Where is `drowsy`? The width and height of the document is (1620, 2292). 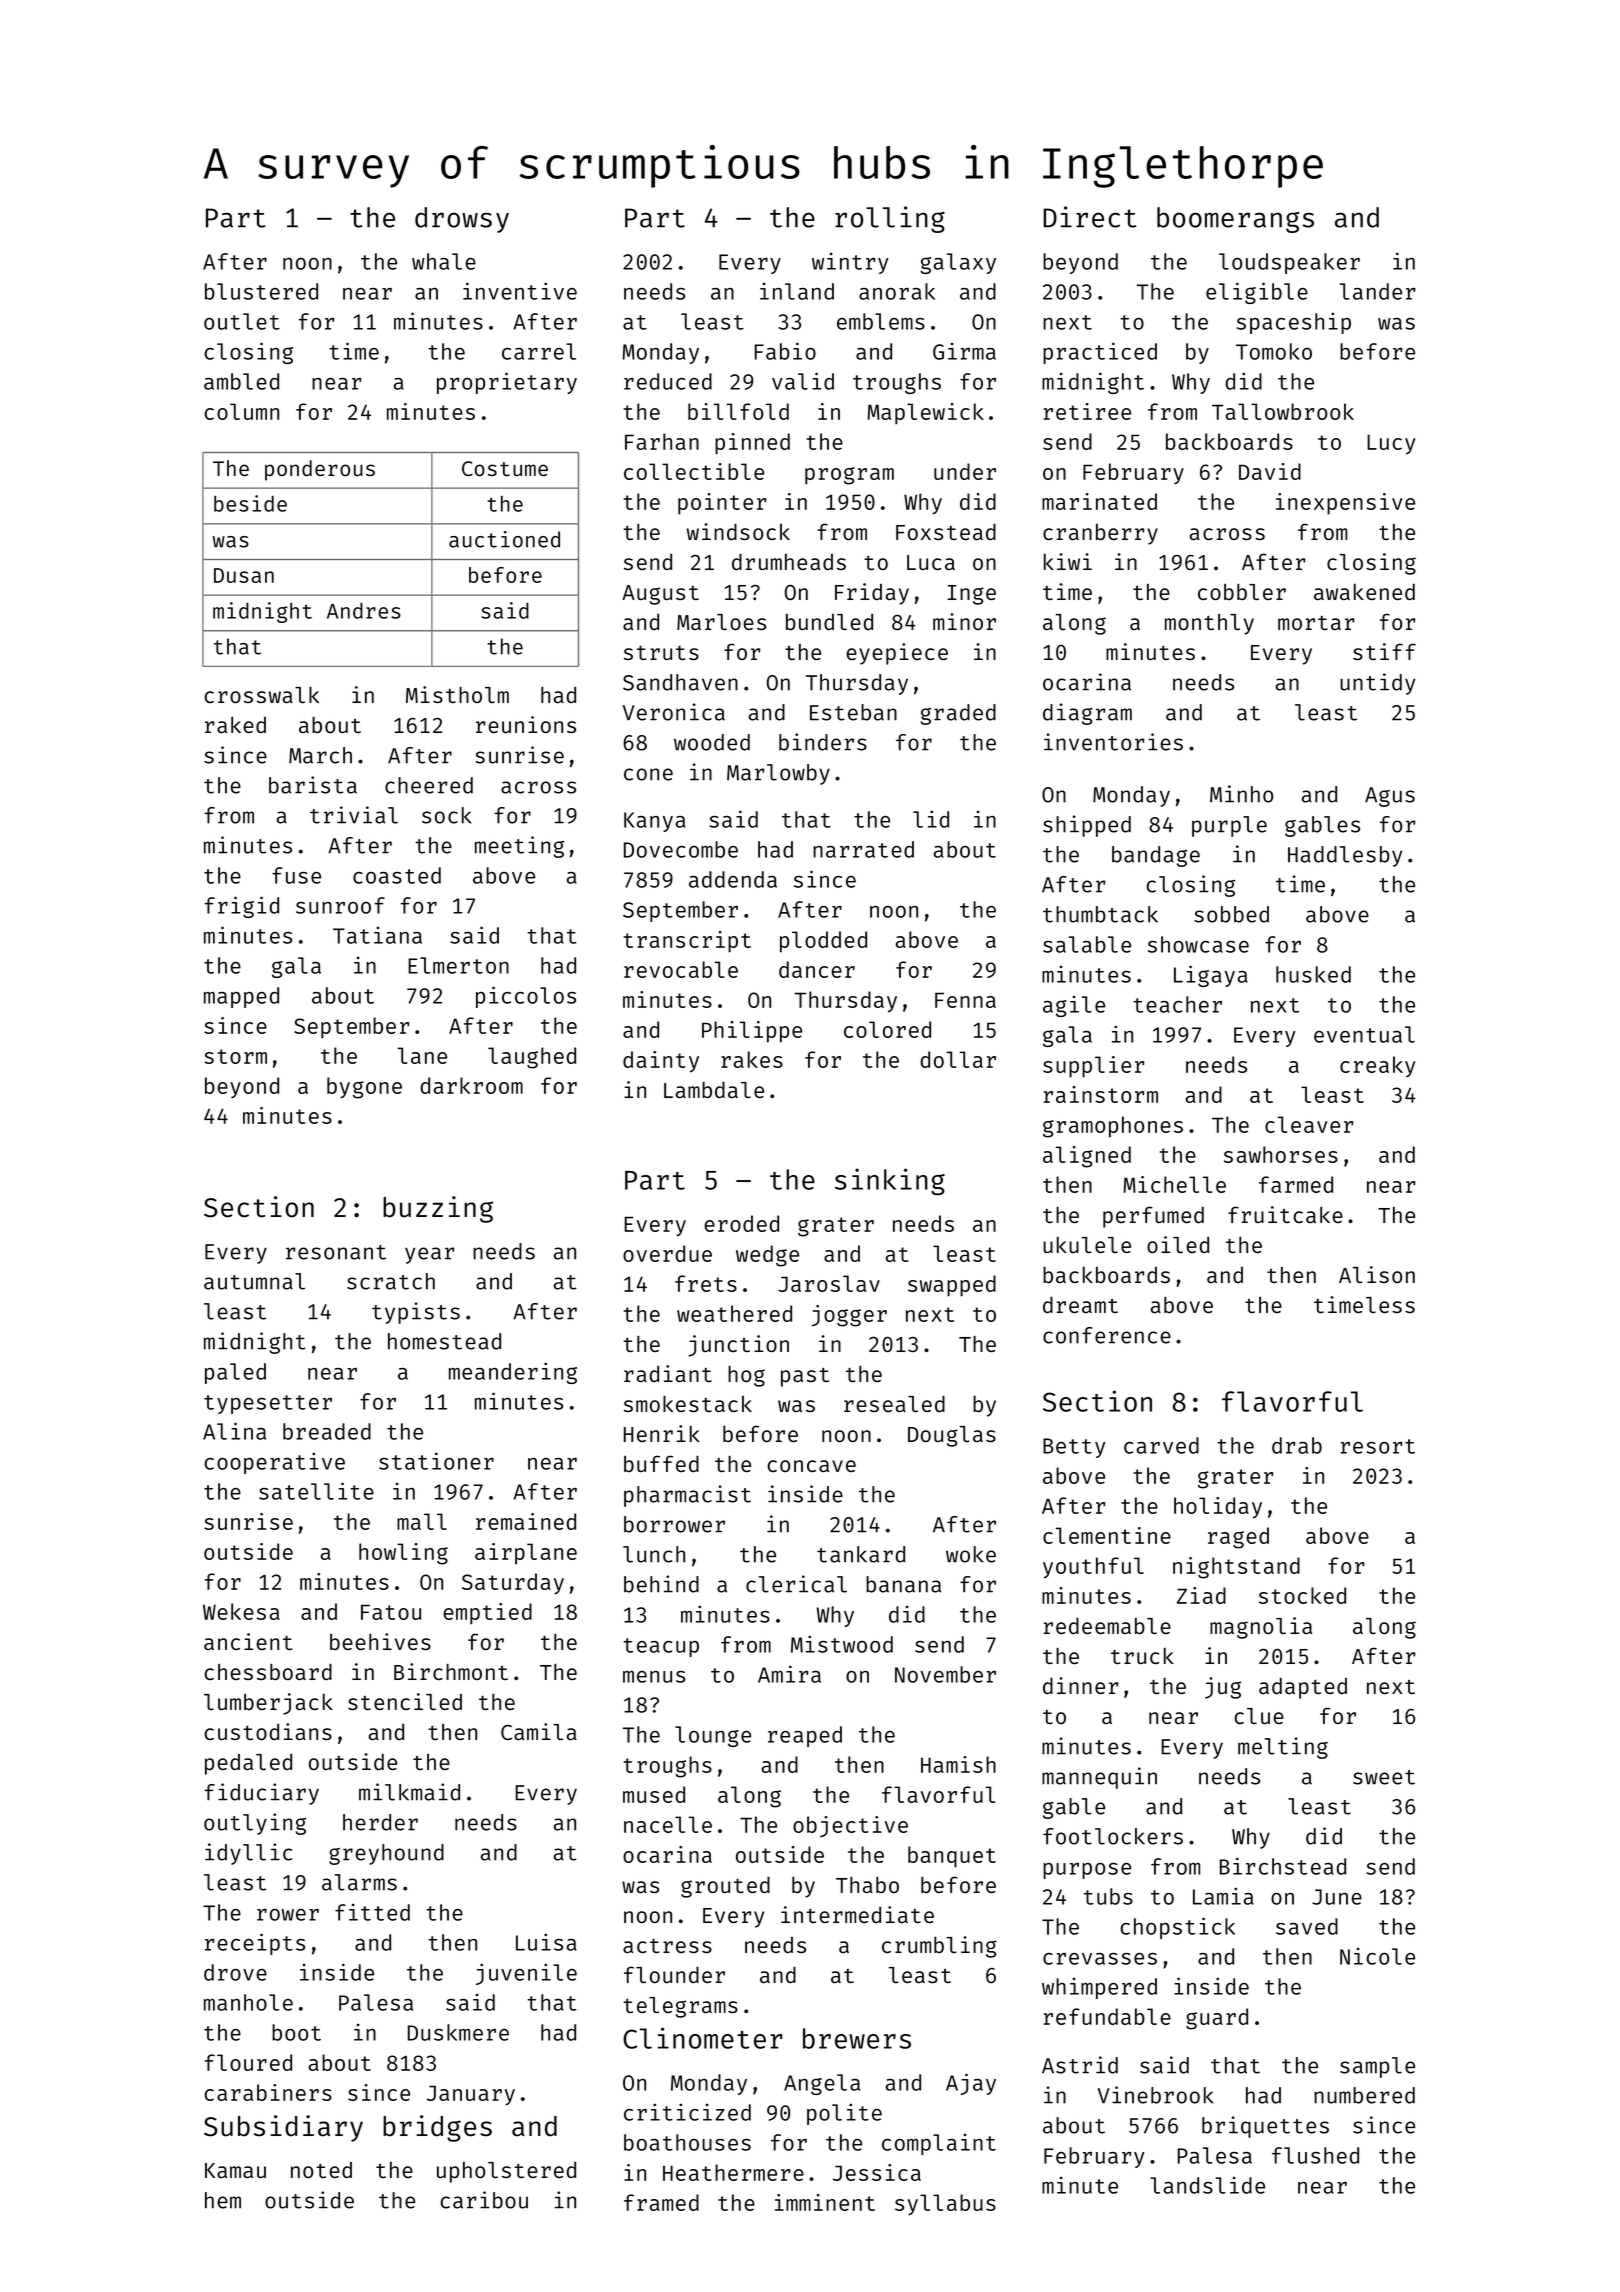 drowsy is located at coordinates (462, 220).
